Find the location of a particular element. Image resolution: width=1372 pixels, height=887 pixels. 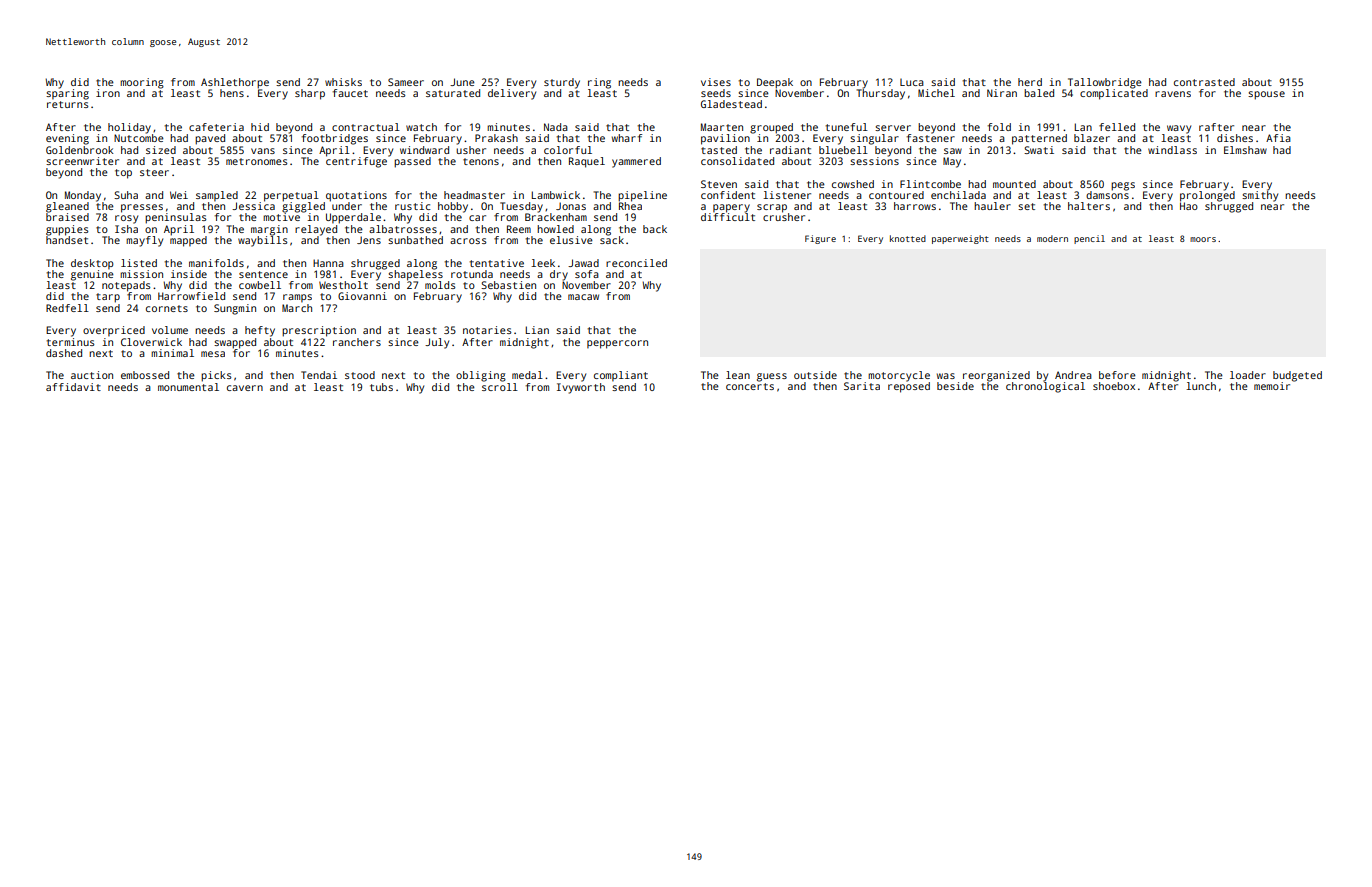

damsons is located at coordinates (1107, 194).
